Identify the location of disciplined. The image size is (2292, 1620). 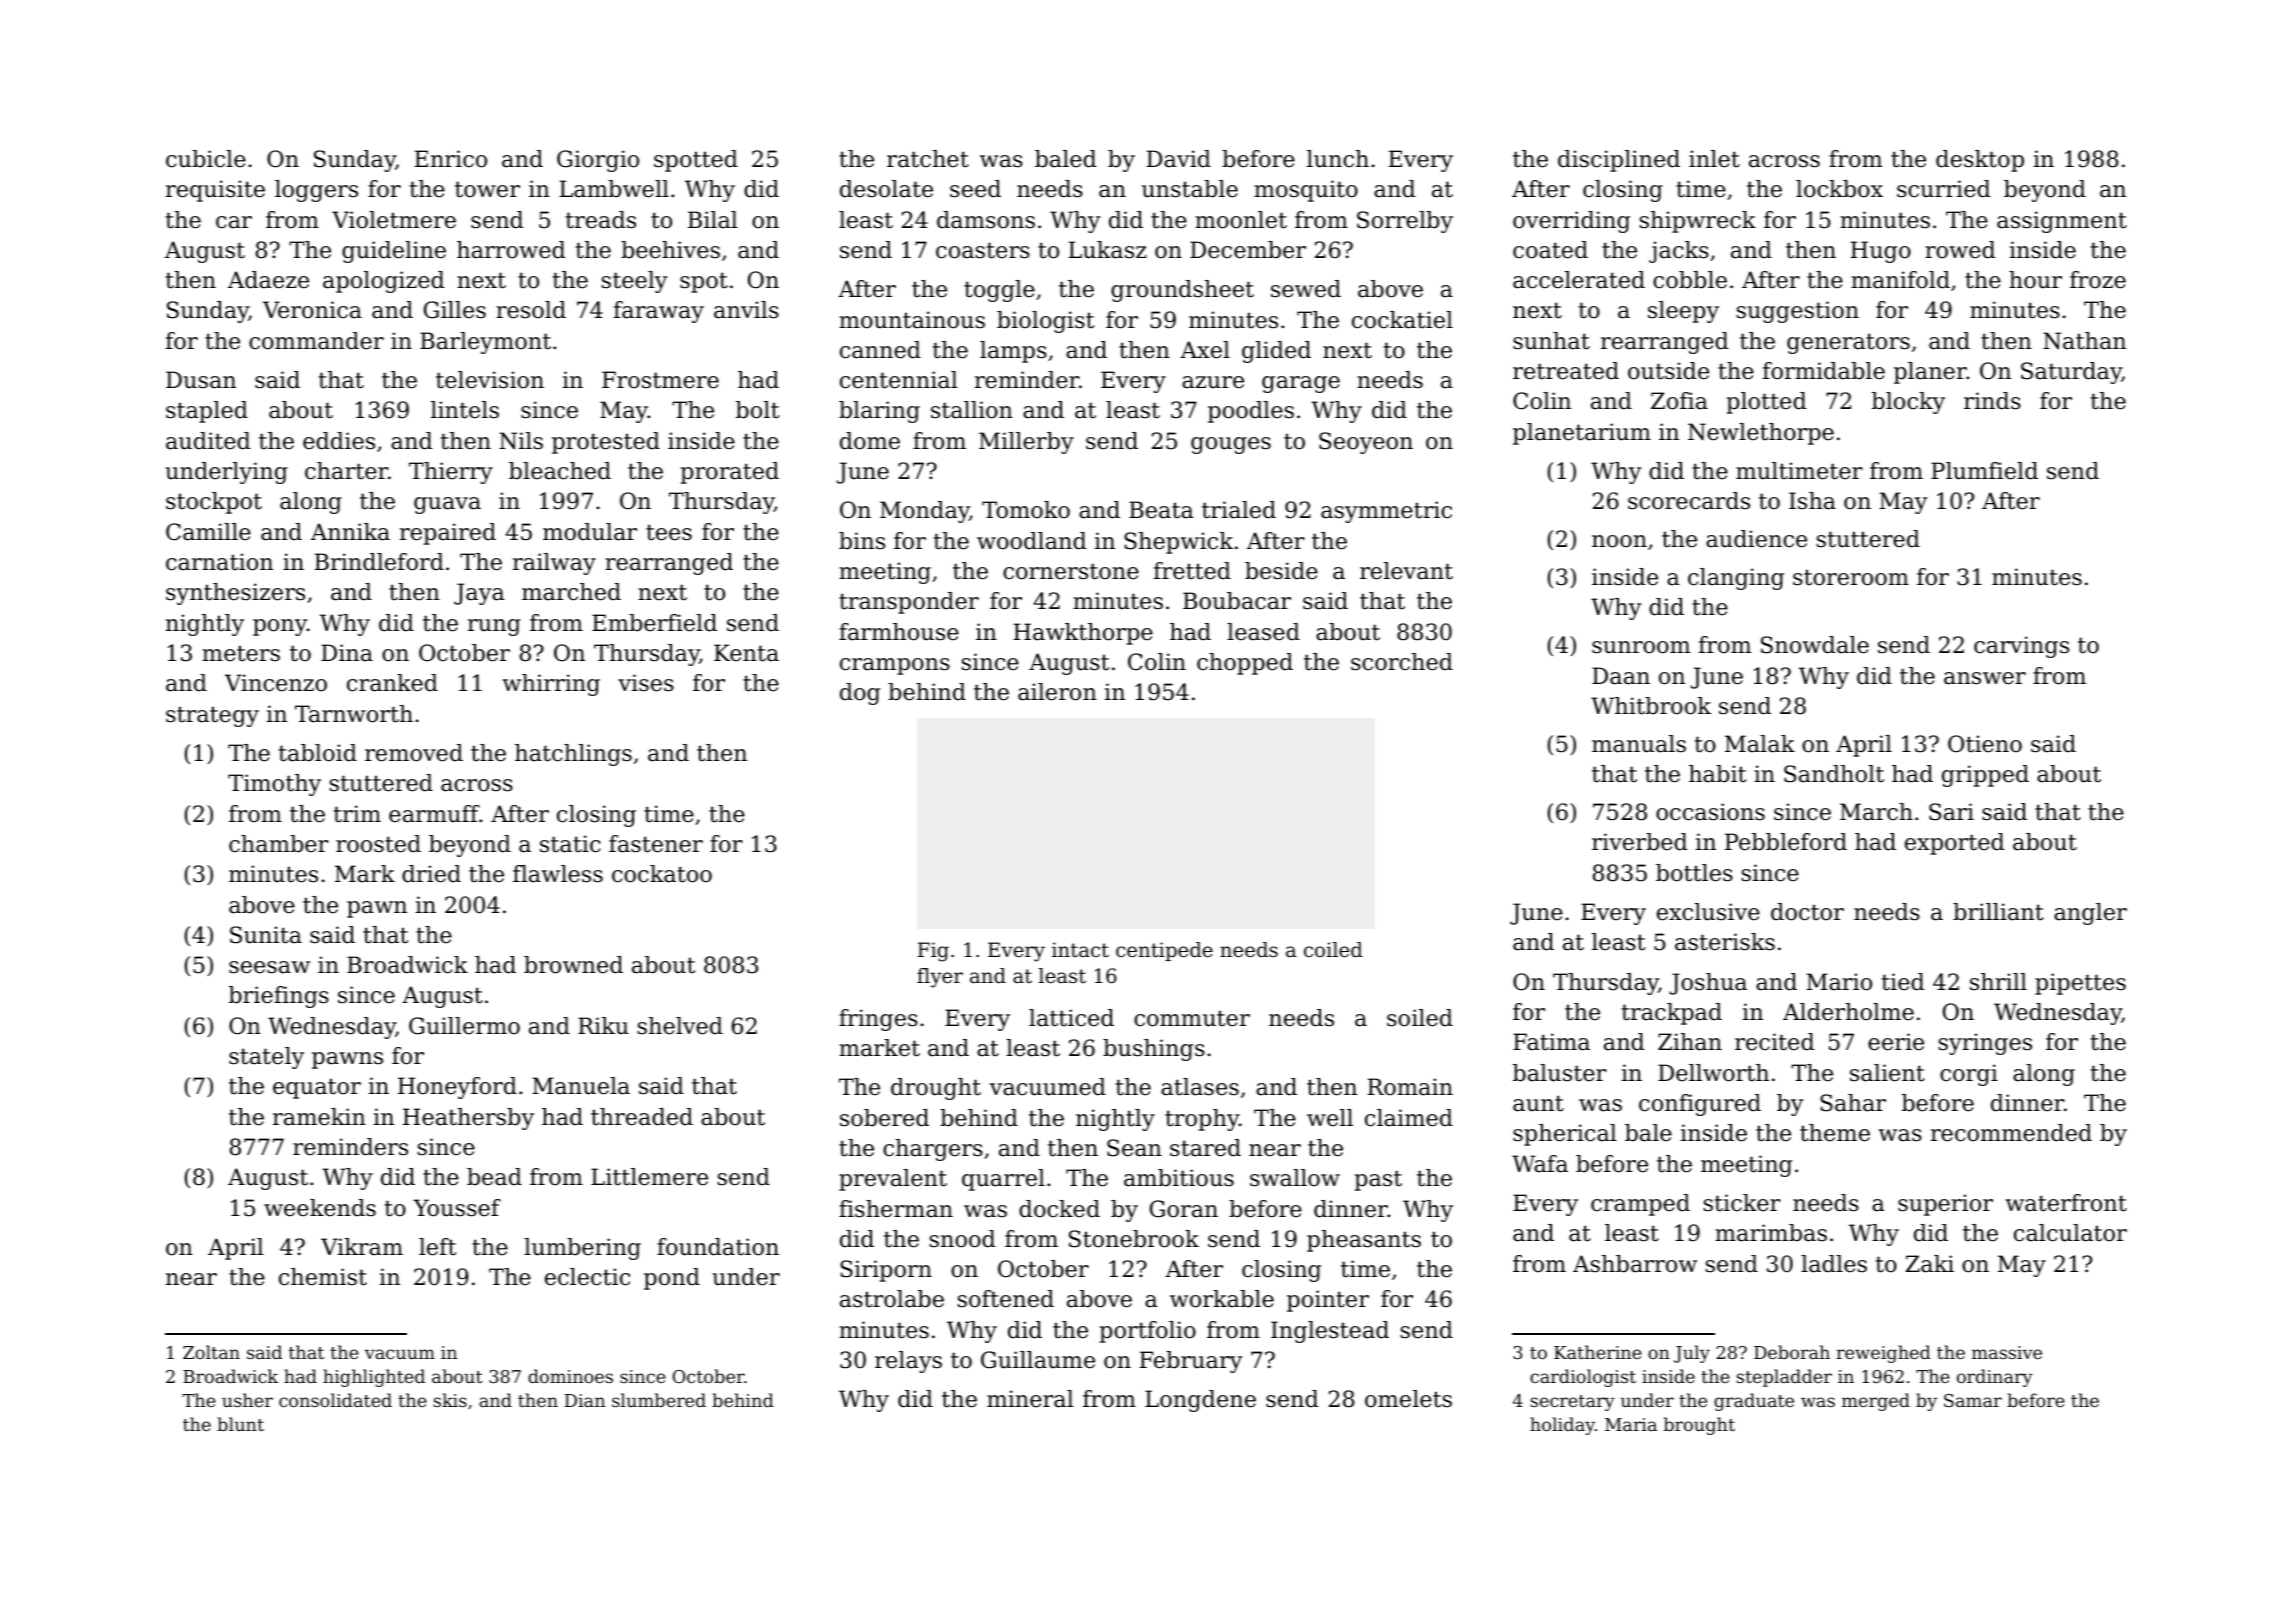
(1619, 161).
